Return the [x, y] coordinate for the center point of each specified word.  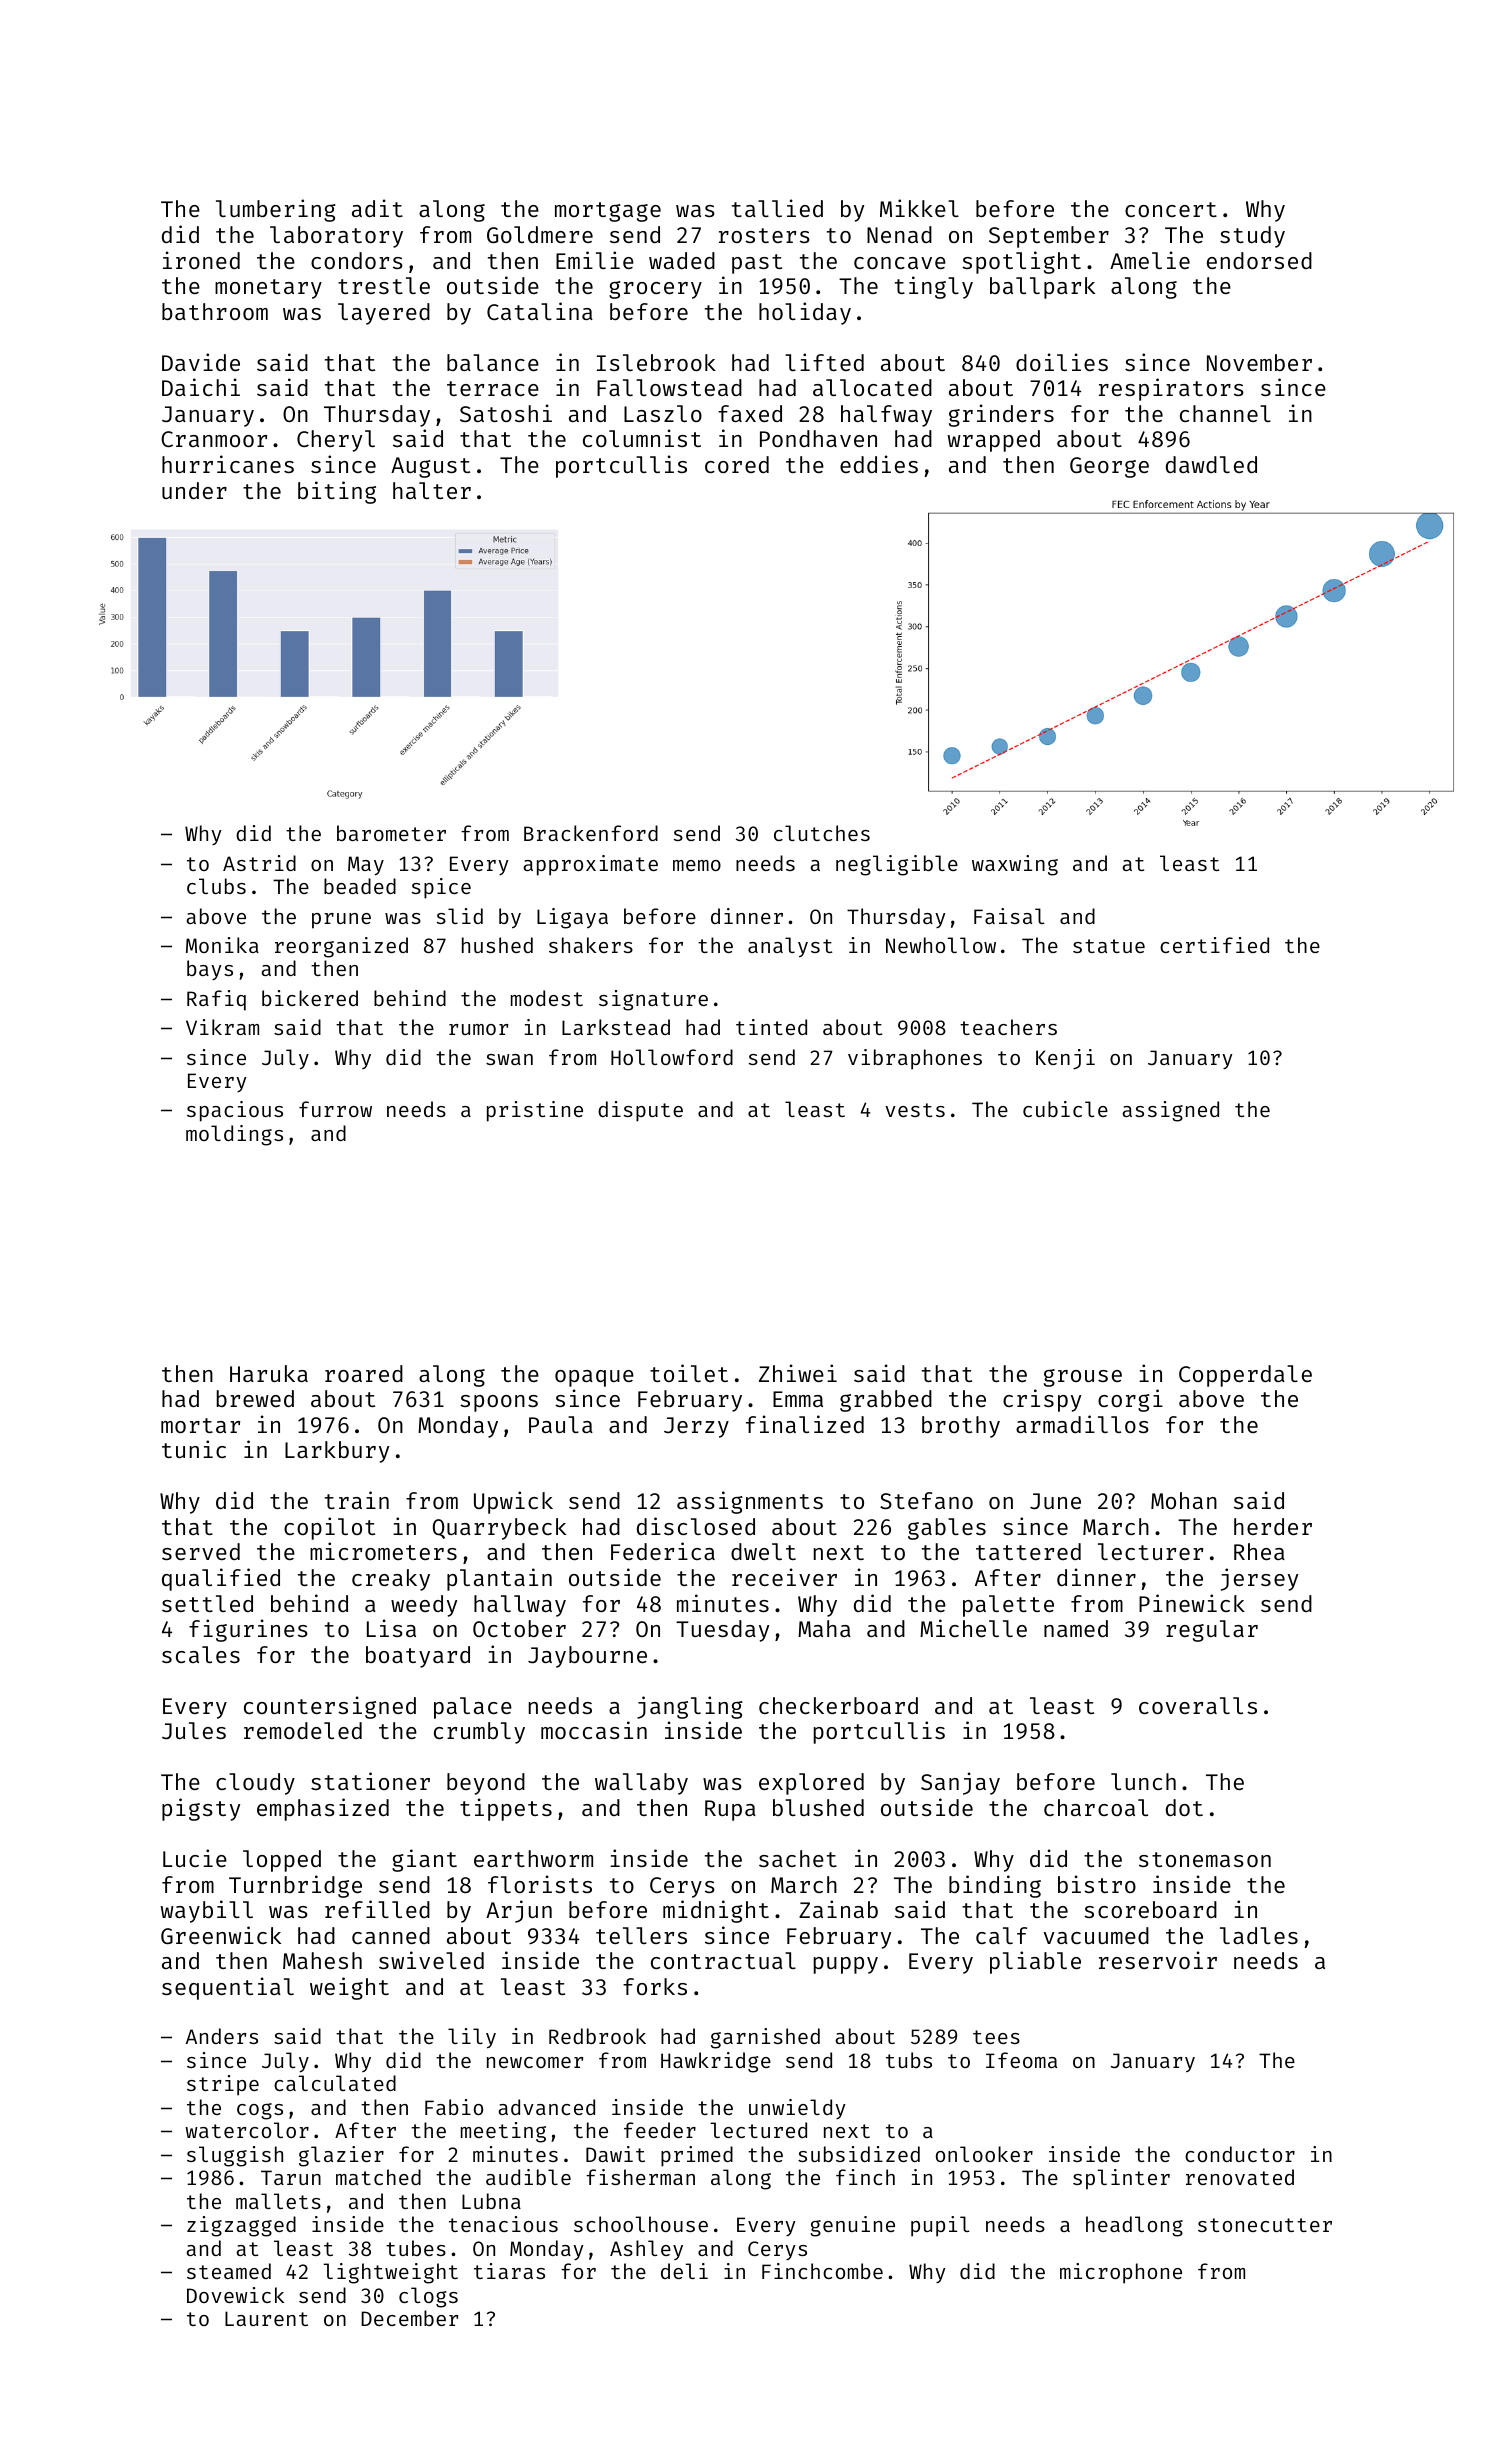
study [1252, 237]
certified [1214, 945]
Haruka [269, 1373]
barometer [391, 833]
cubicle [1065, 1109]
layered [384, 314]
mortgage [608, 212]
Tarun [291, 2177]
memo [697, 865]
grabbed [886, 1401]
